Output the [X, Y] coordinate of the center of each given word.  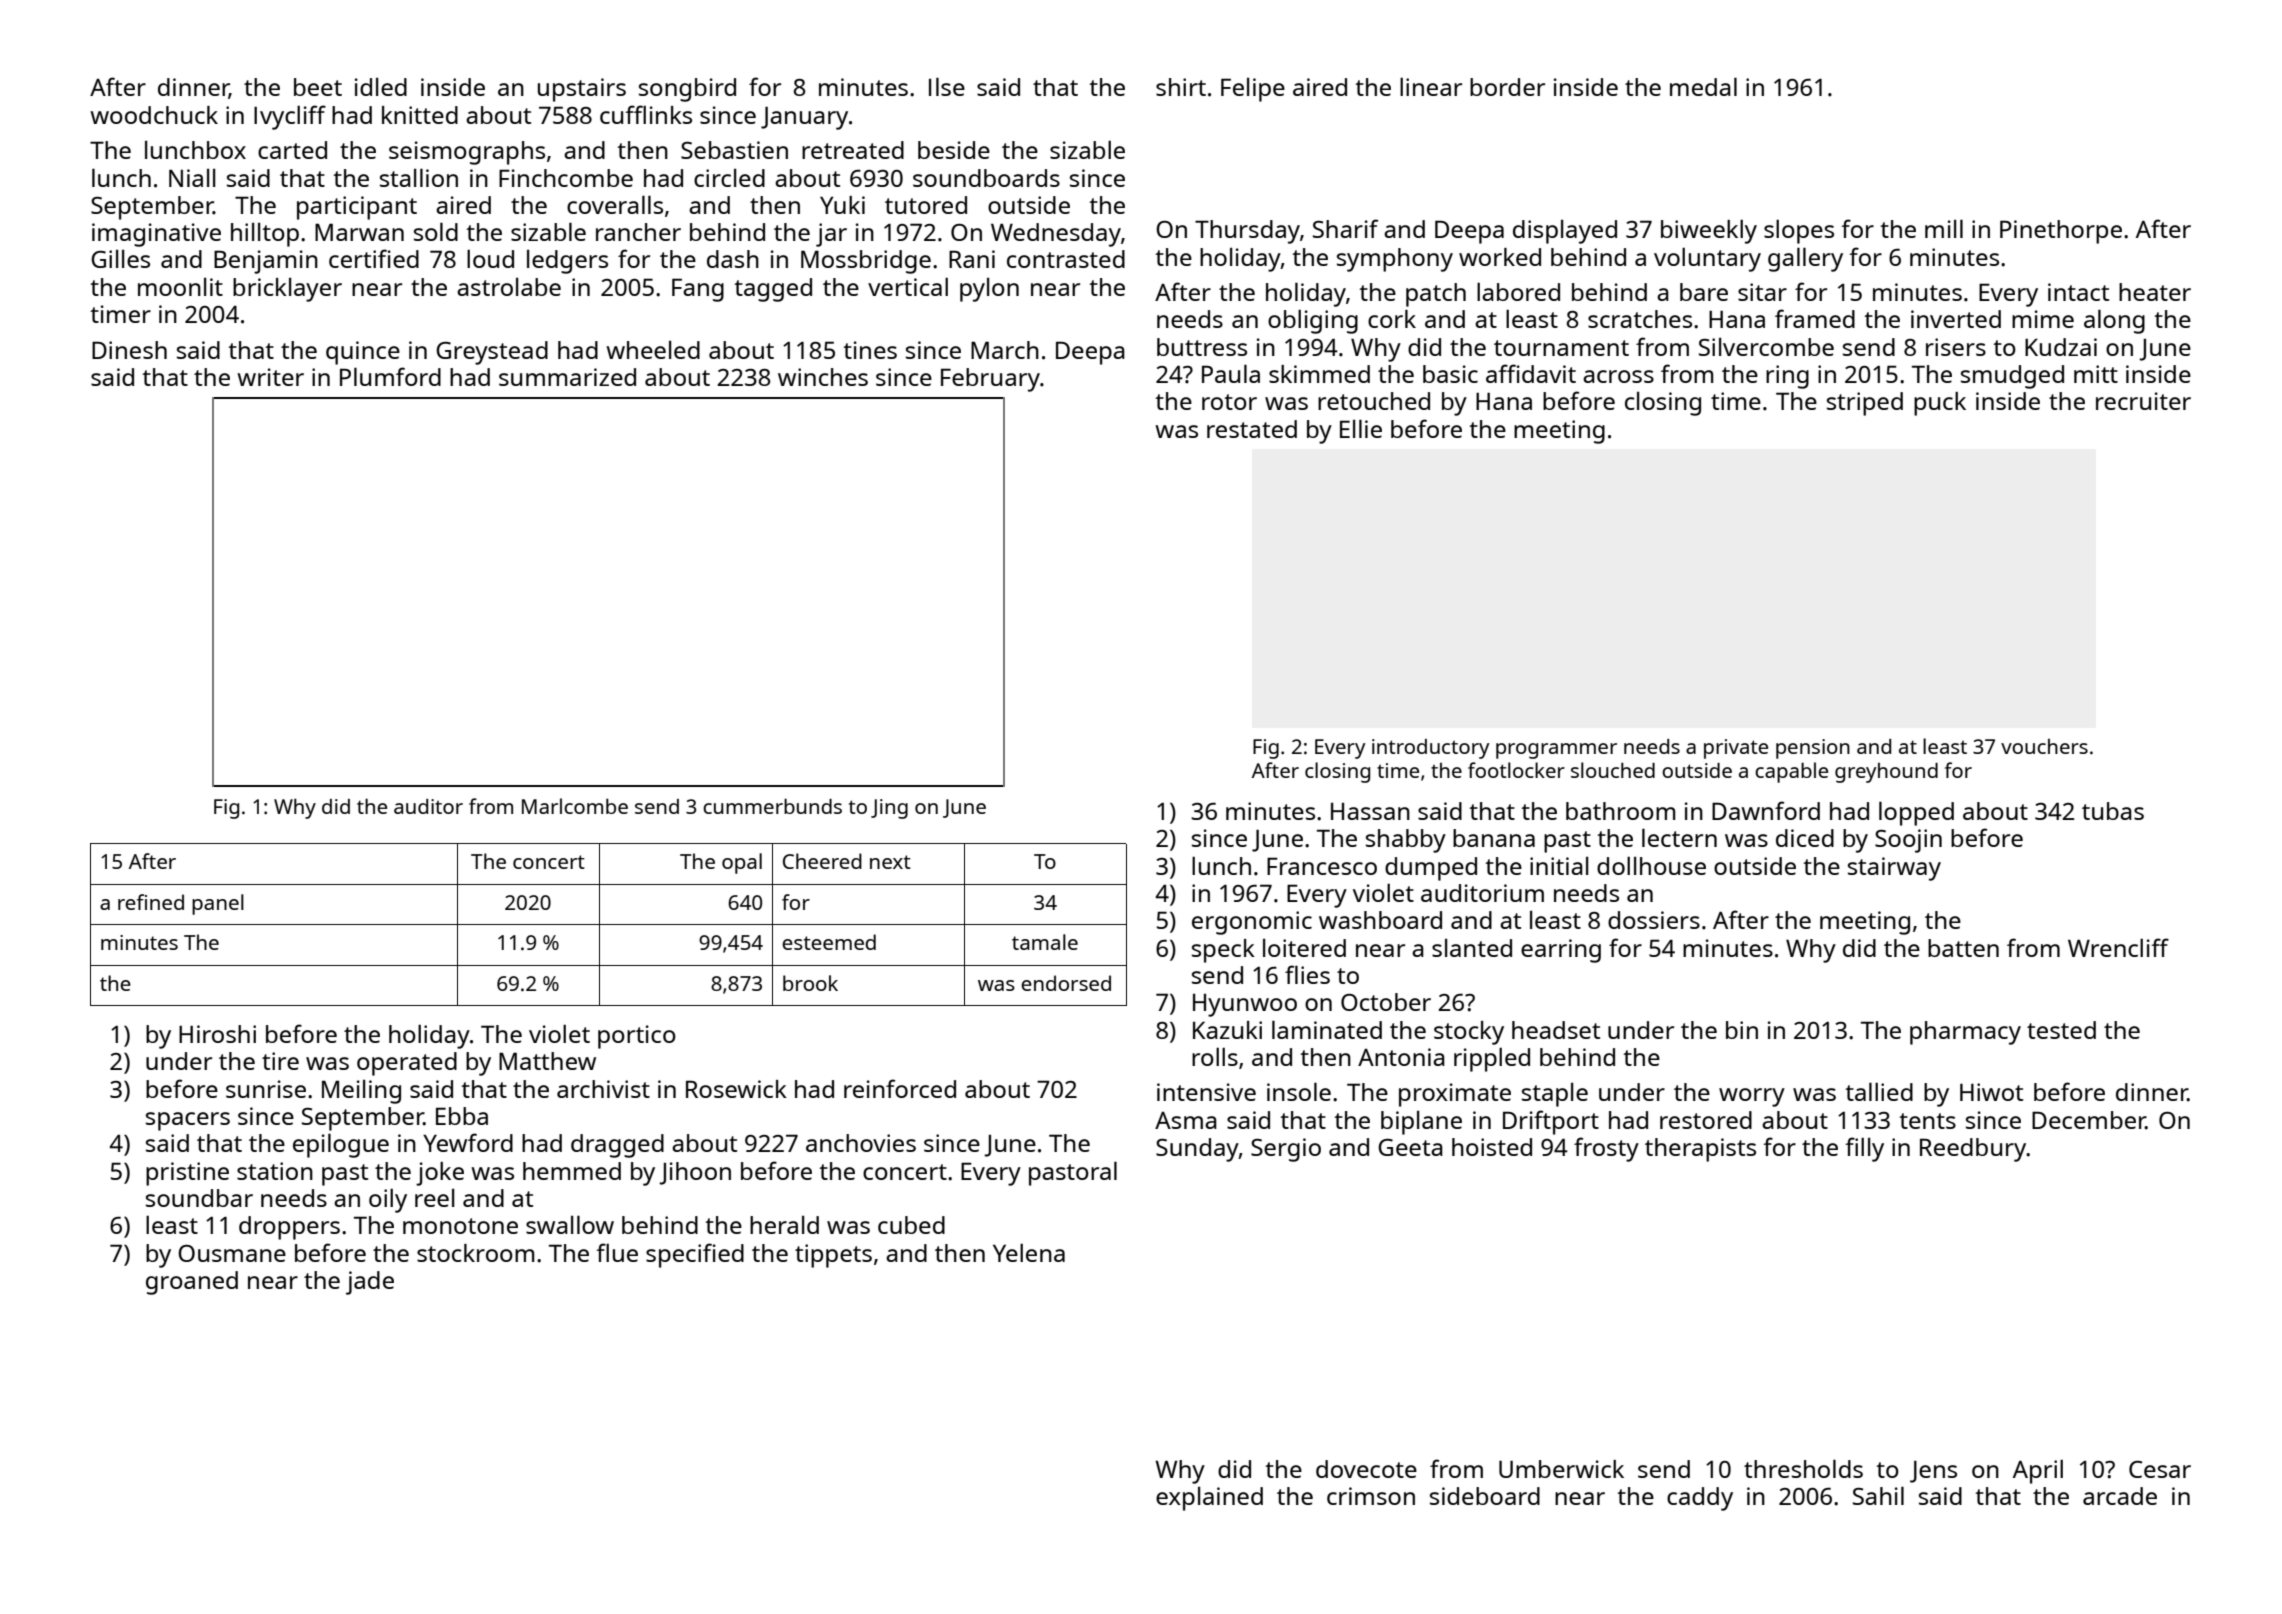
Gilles [120, 259]
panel [218, 904]
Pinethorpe [2061, 232]
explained [1209, 1499]
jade [370, 1283]
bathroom [1620, 811]
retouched [1374, 401]
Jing [889, 809]
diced [1805, 838]
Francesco [1322, 866]
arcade [2120, 1496]
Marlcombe [575, 806]
